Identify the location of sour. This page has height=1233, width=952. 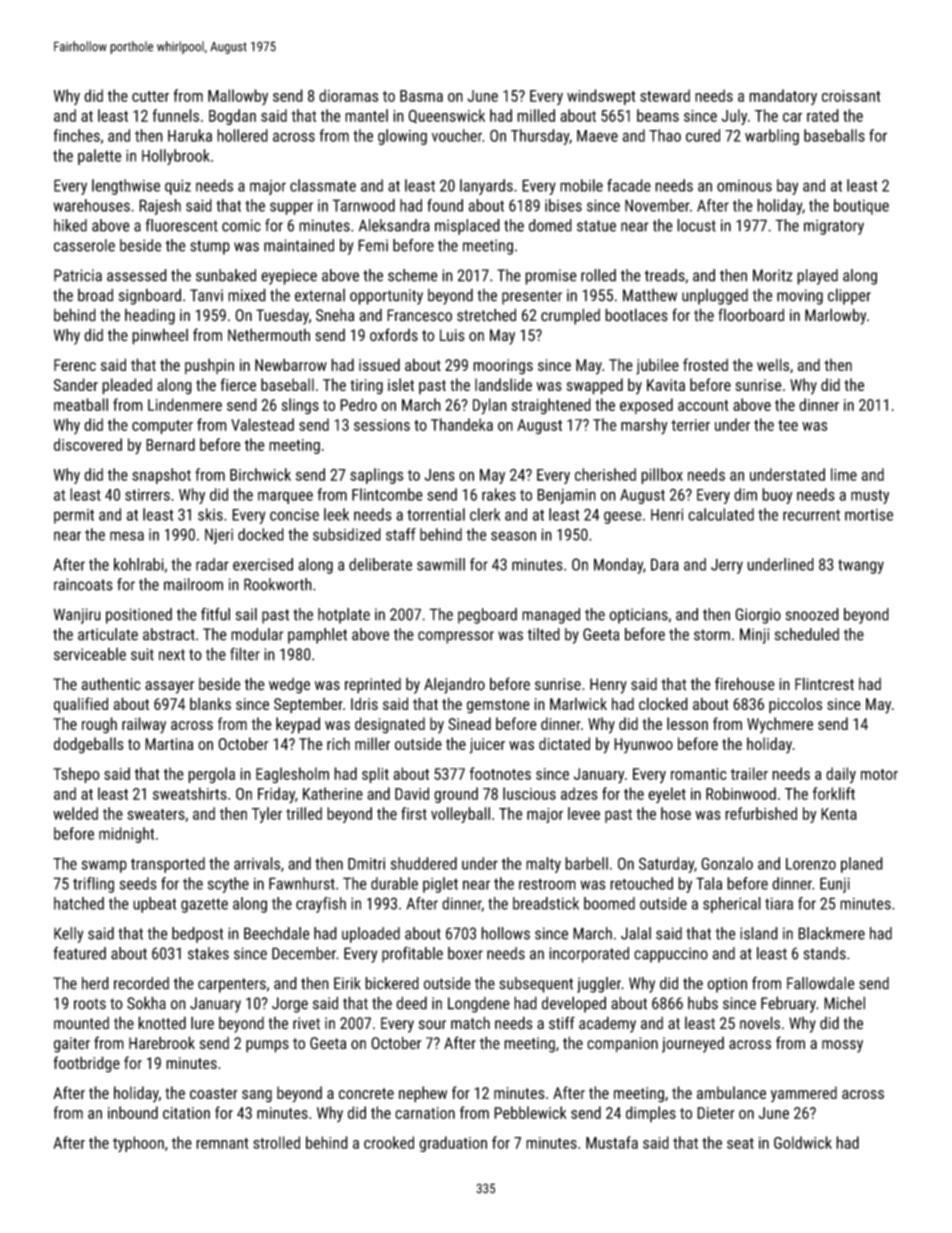
(432, 1025).
